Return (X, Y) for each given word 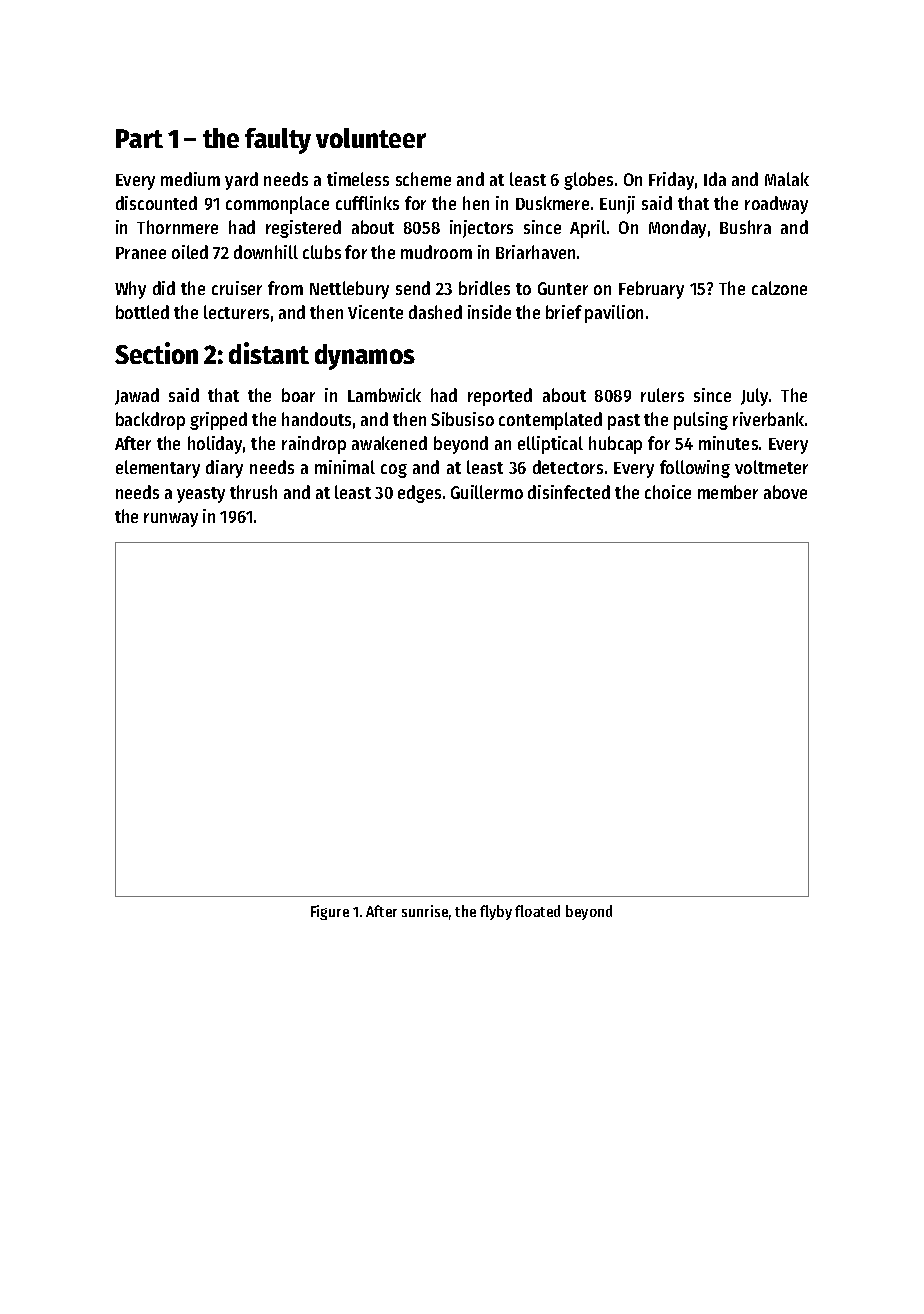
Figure (330, 912)
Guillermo (487, 492)
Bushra (745, 227)
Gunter (563, 288)
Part (139, 138)
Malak (787, 179)
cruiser (237, 288)
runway (171, 520)
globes (588, 181)
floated (537, 911)
